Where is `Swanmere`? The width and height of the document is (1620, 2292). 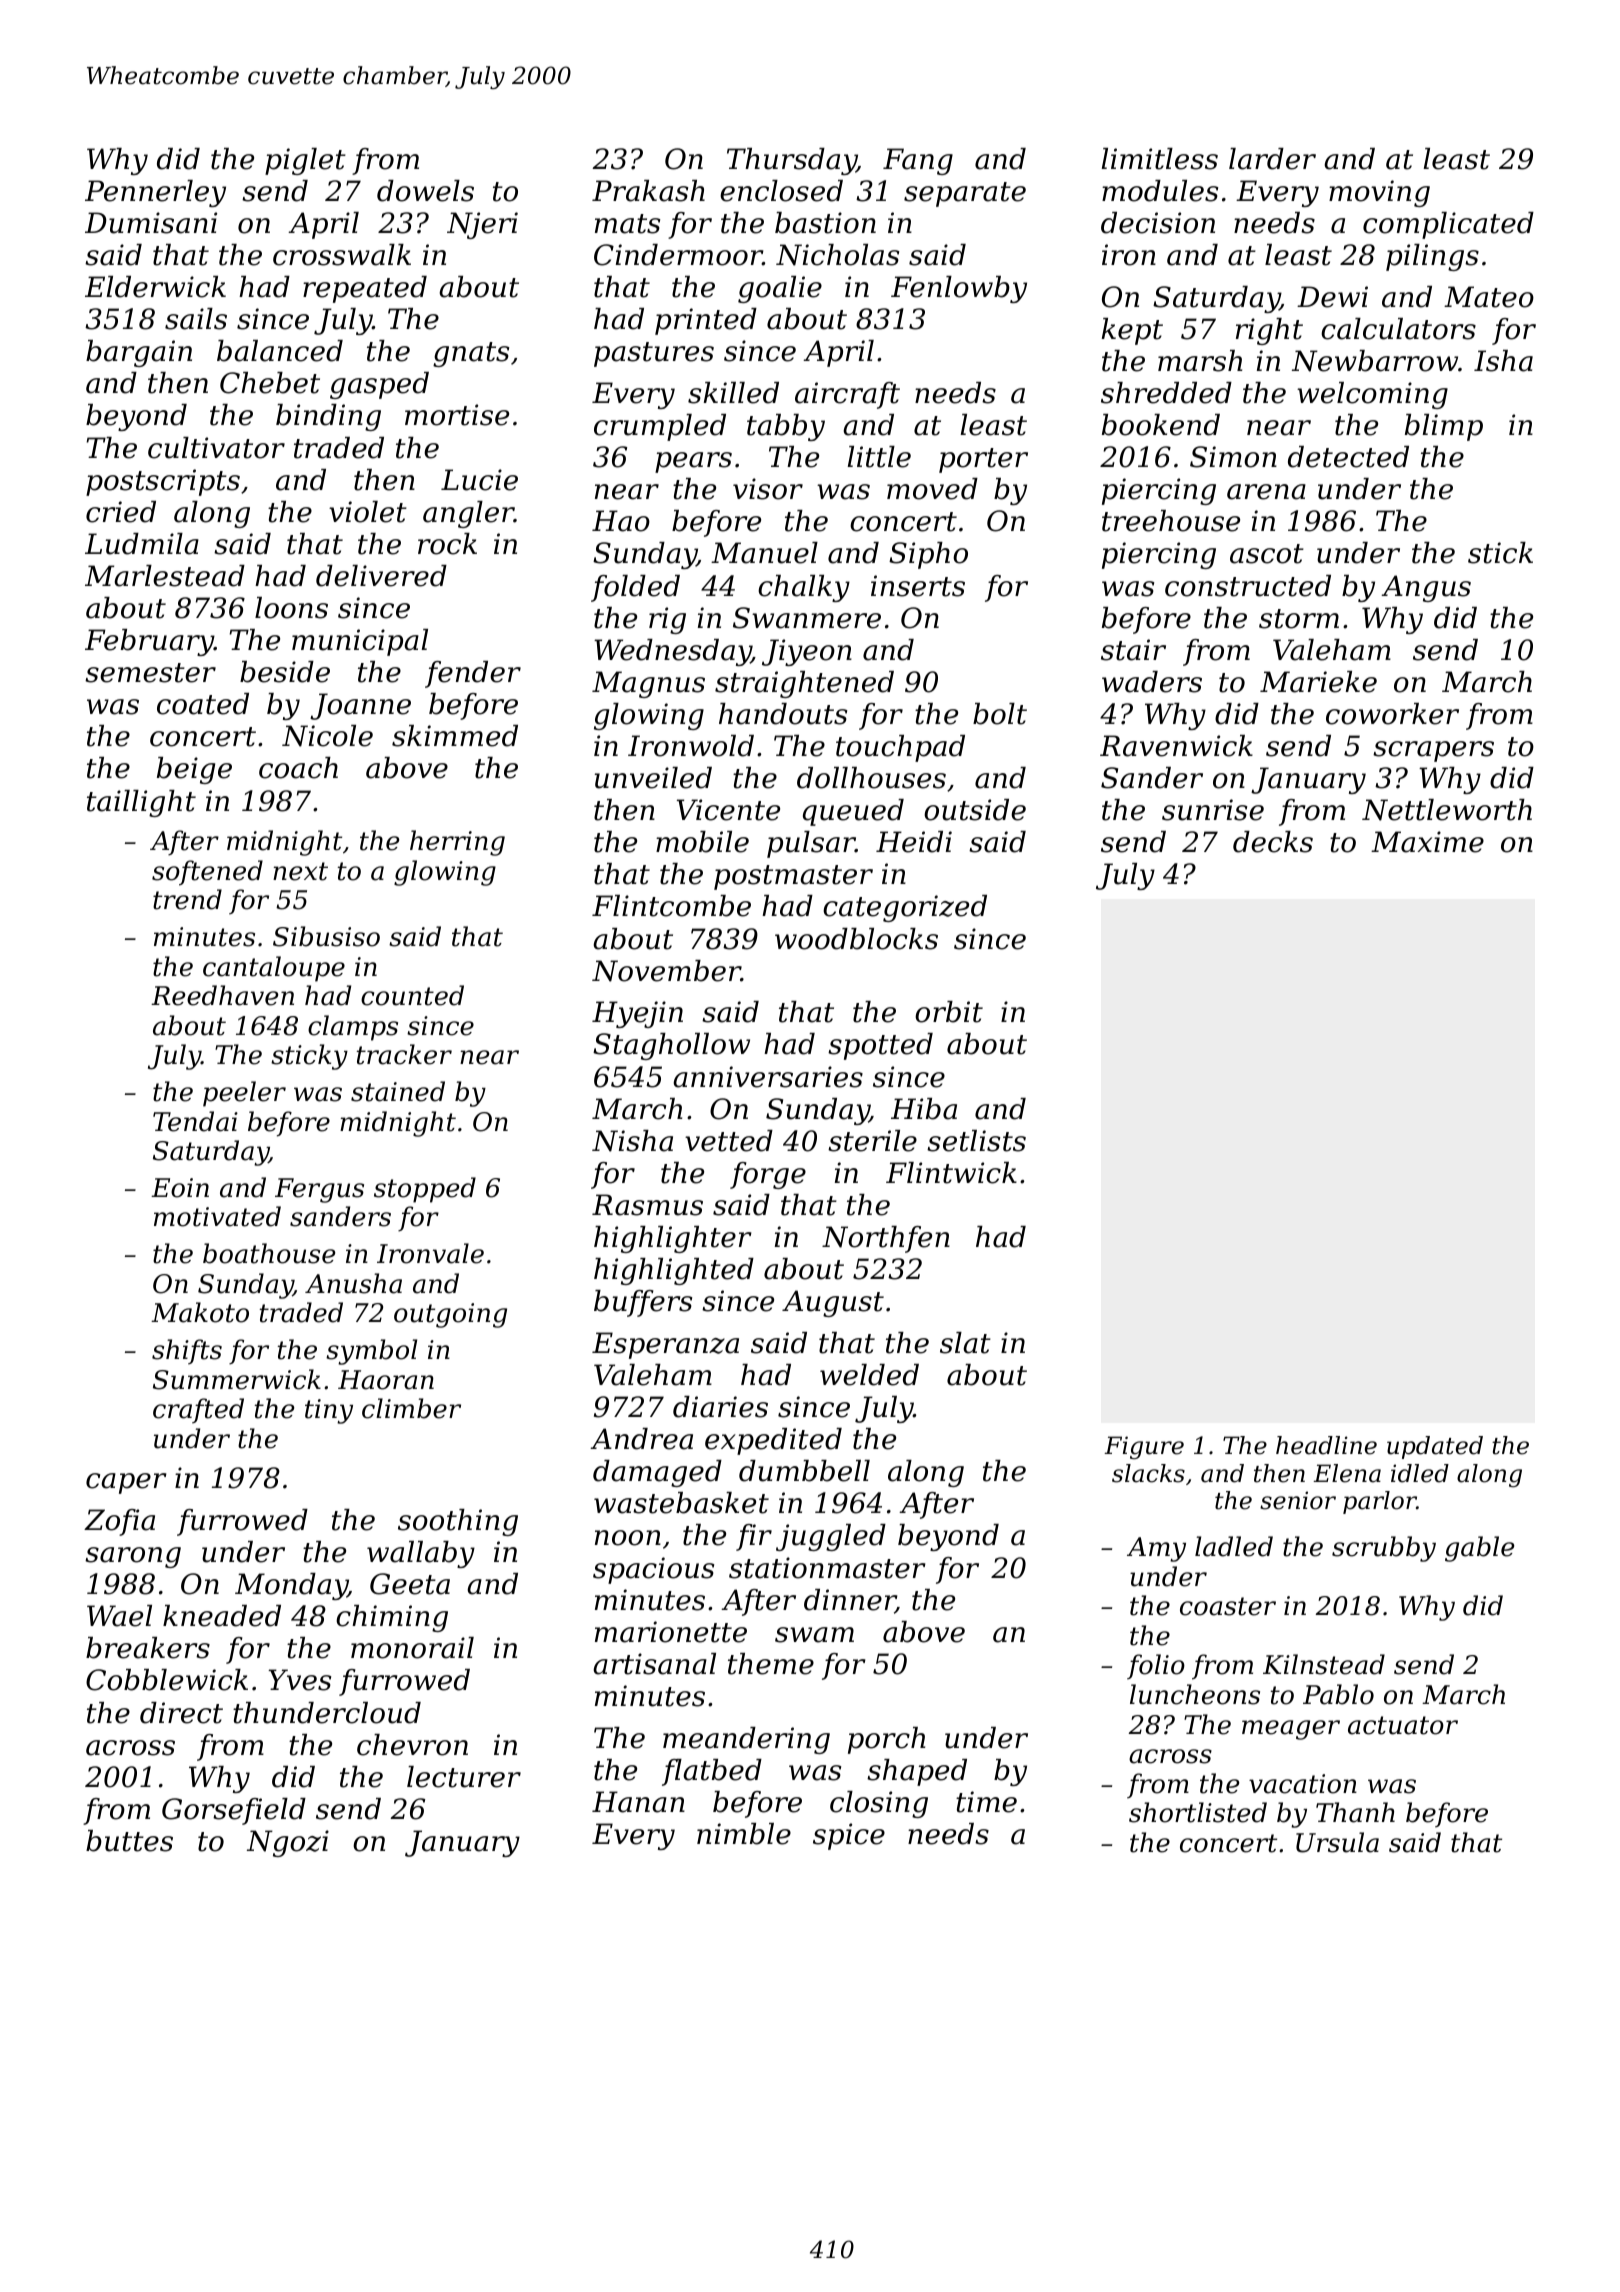 Swanmere is located at coordinates (807, 618).
